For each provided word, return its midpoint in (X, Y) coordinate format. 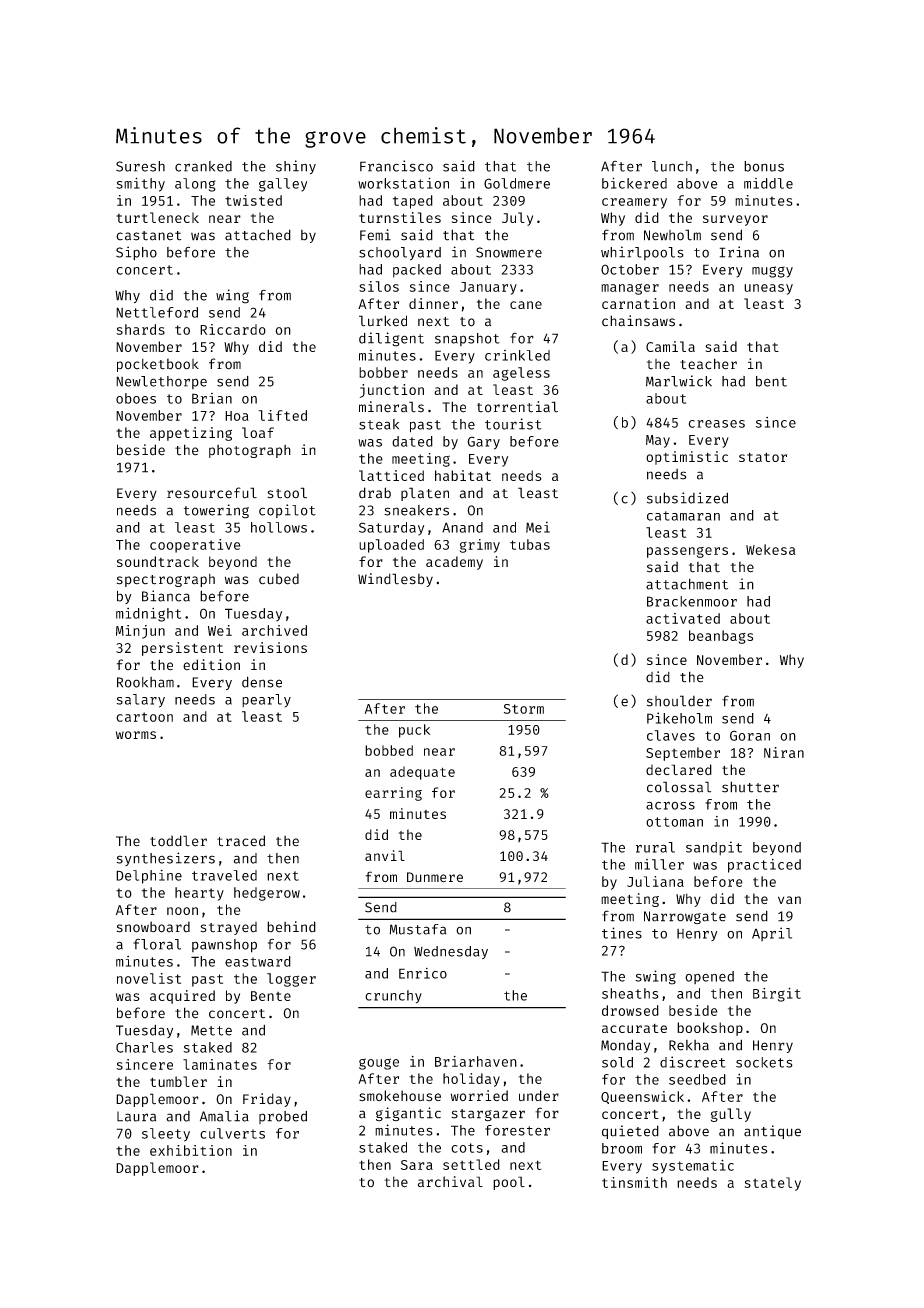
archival (450, 1182)
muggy (772, 272)
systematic (693, 1166)
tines (622, 933)
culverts (232, 1133)
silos (379, 286)
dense (262, 682)
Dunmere (435, 877)
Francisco (396, 166)
